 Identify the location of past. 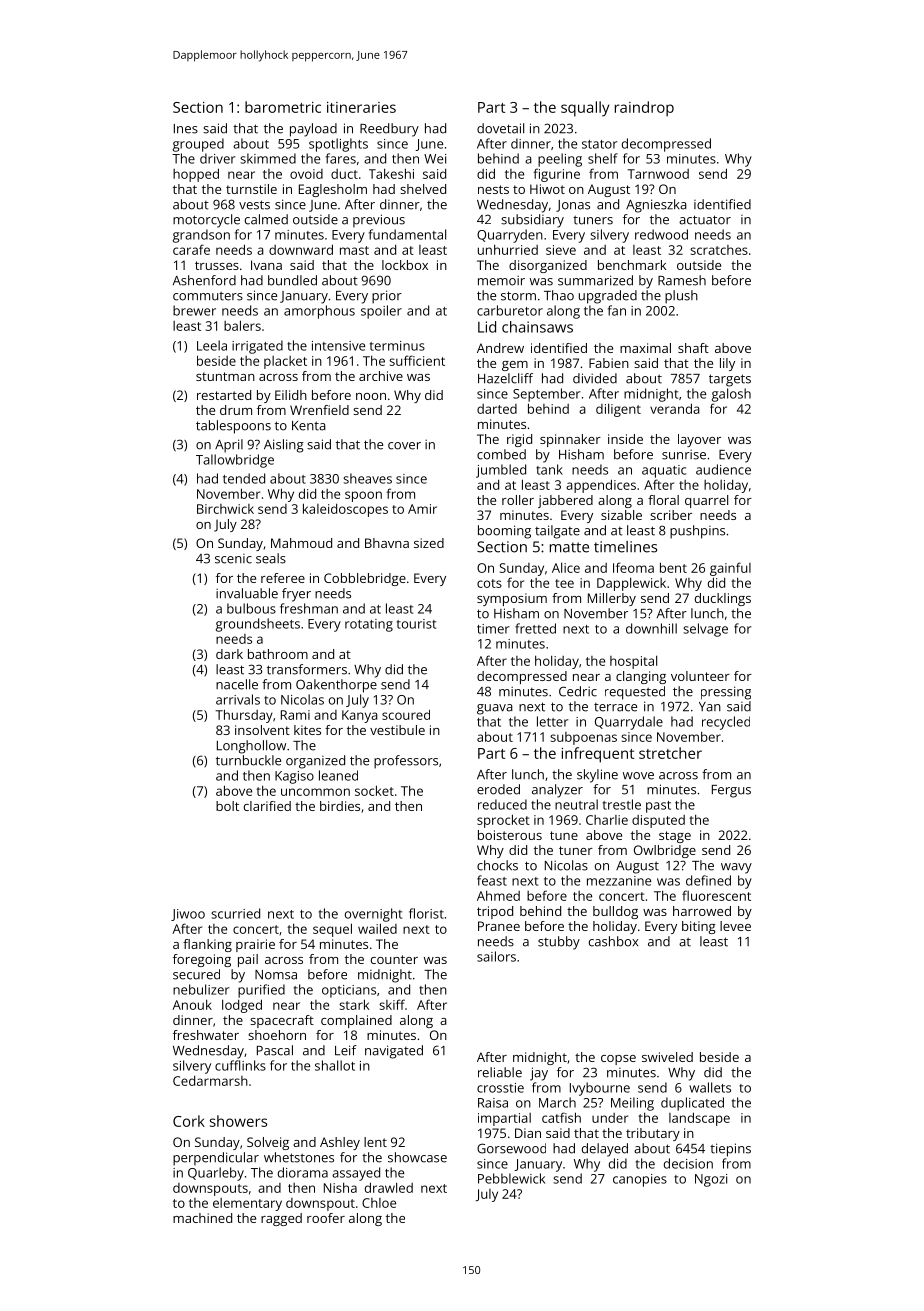
(658, 807).
